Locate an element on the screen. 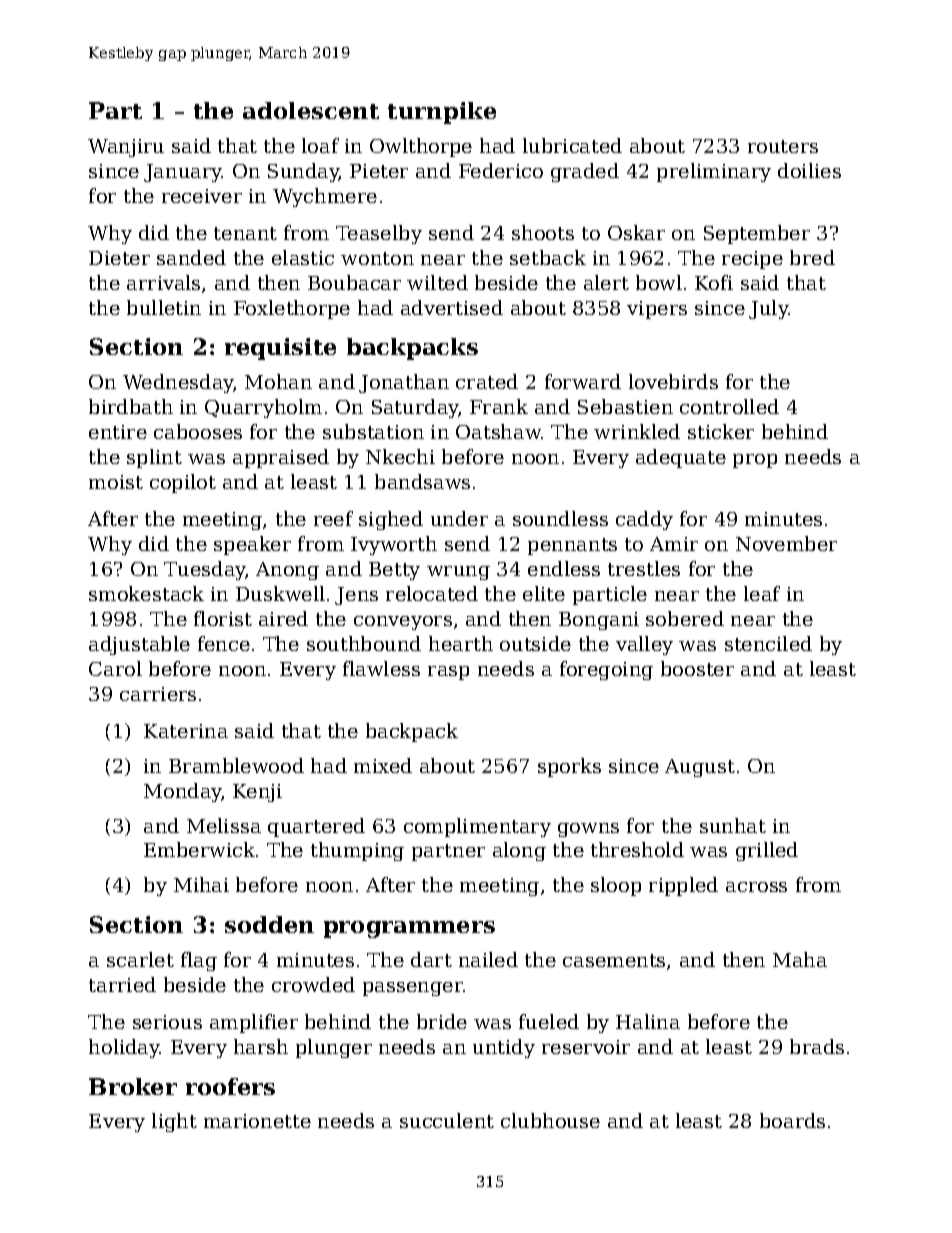 The width and height of the screenshot is (952, 1233). grilled is located at coordinates (767, 851).
